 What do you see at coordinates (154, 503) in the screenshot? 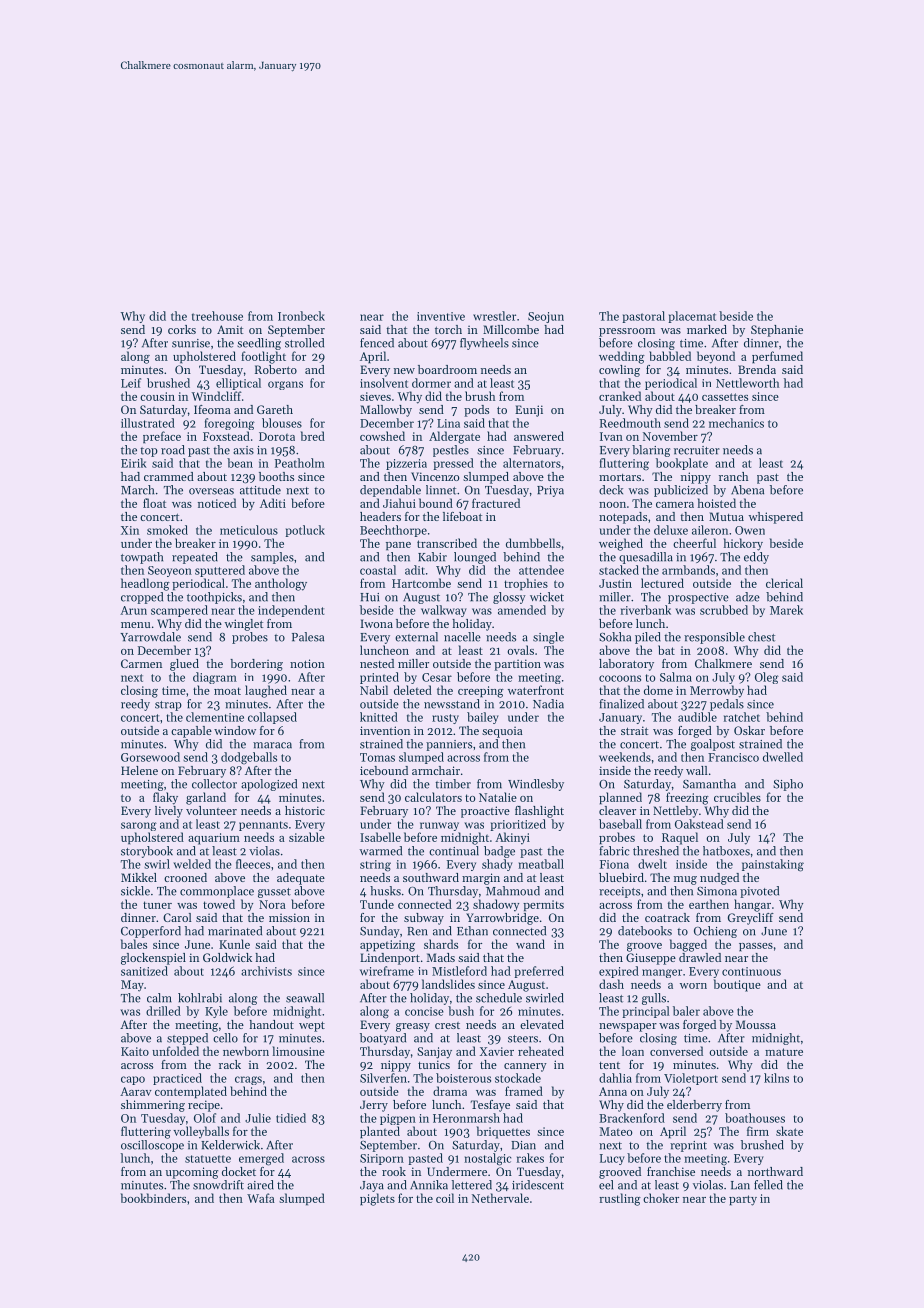
I see `float` at bounding box center [154, 503].
